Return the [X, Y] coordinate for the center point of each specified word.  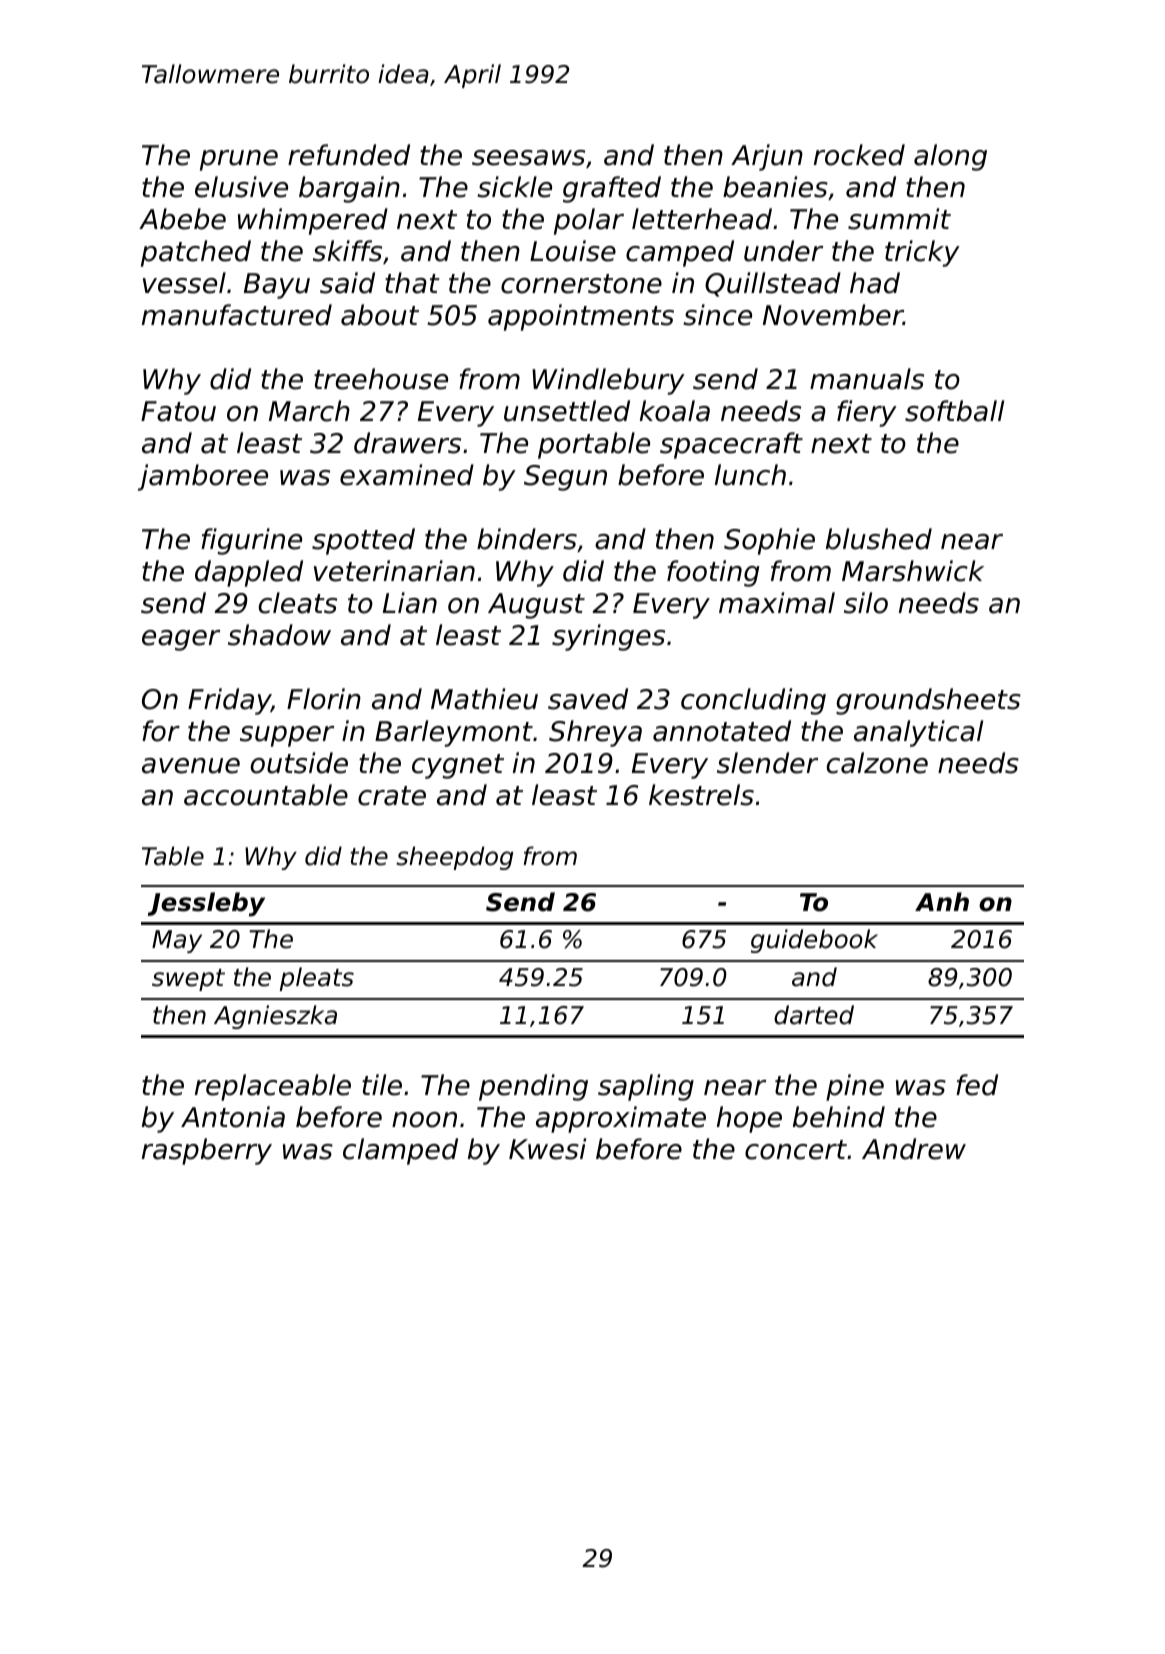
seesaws [528, 158]
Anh [942, 901]
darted [814, 1015]
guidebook [814, 941]
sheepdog [454, 858]
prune [239, 160]
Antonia [233, 1117]
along [950, 157]
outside [299, 763]
